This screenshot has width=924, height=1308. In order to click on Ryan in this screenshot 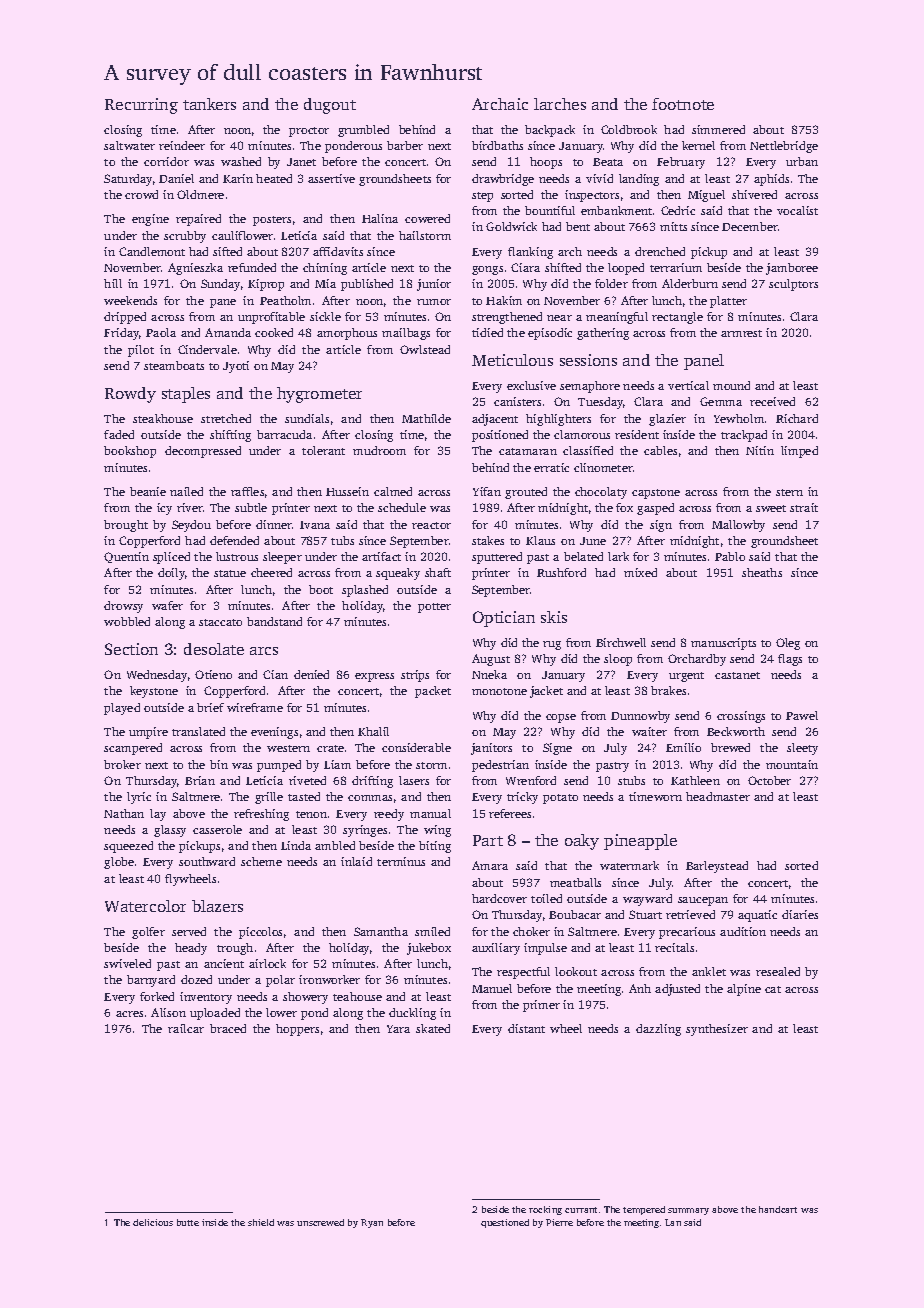, I will do `click(372, 1223)`.
